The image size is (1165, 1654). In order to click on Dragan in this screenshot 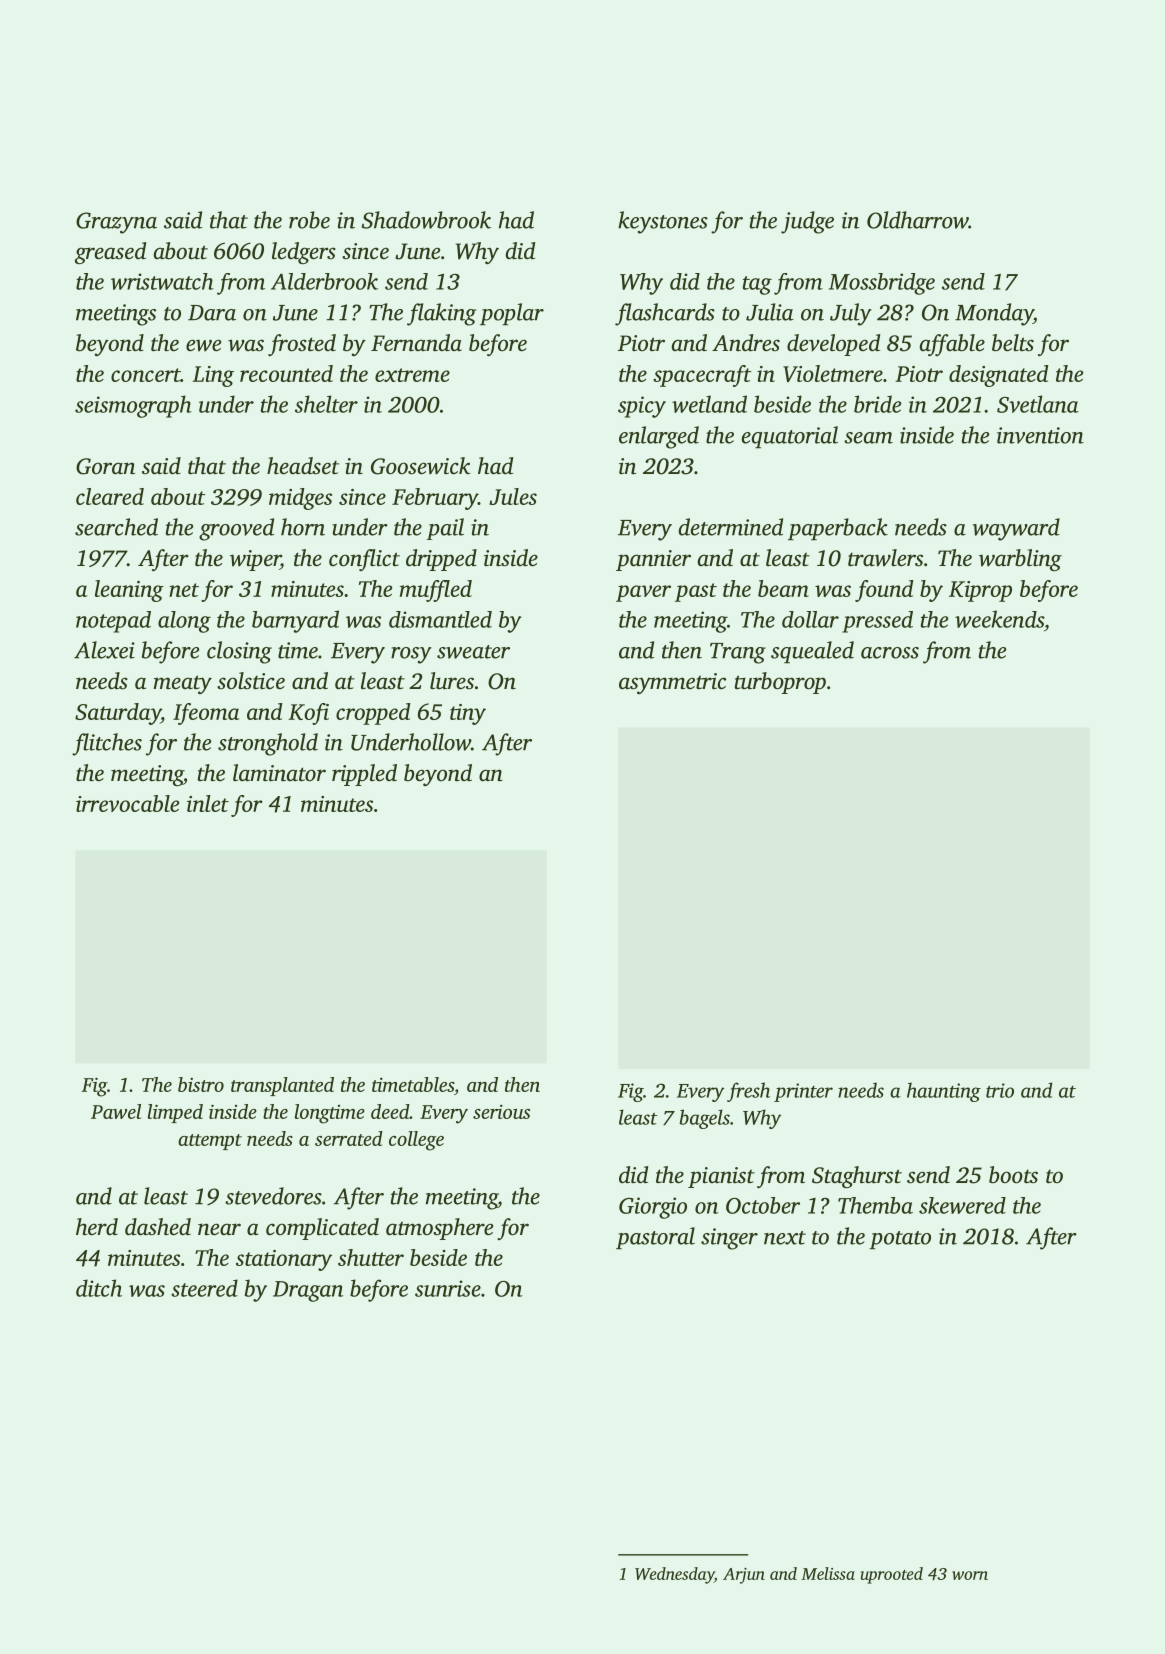, I will do `click(308, 1291)`.
